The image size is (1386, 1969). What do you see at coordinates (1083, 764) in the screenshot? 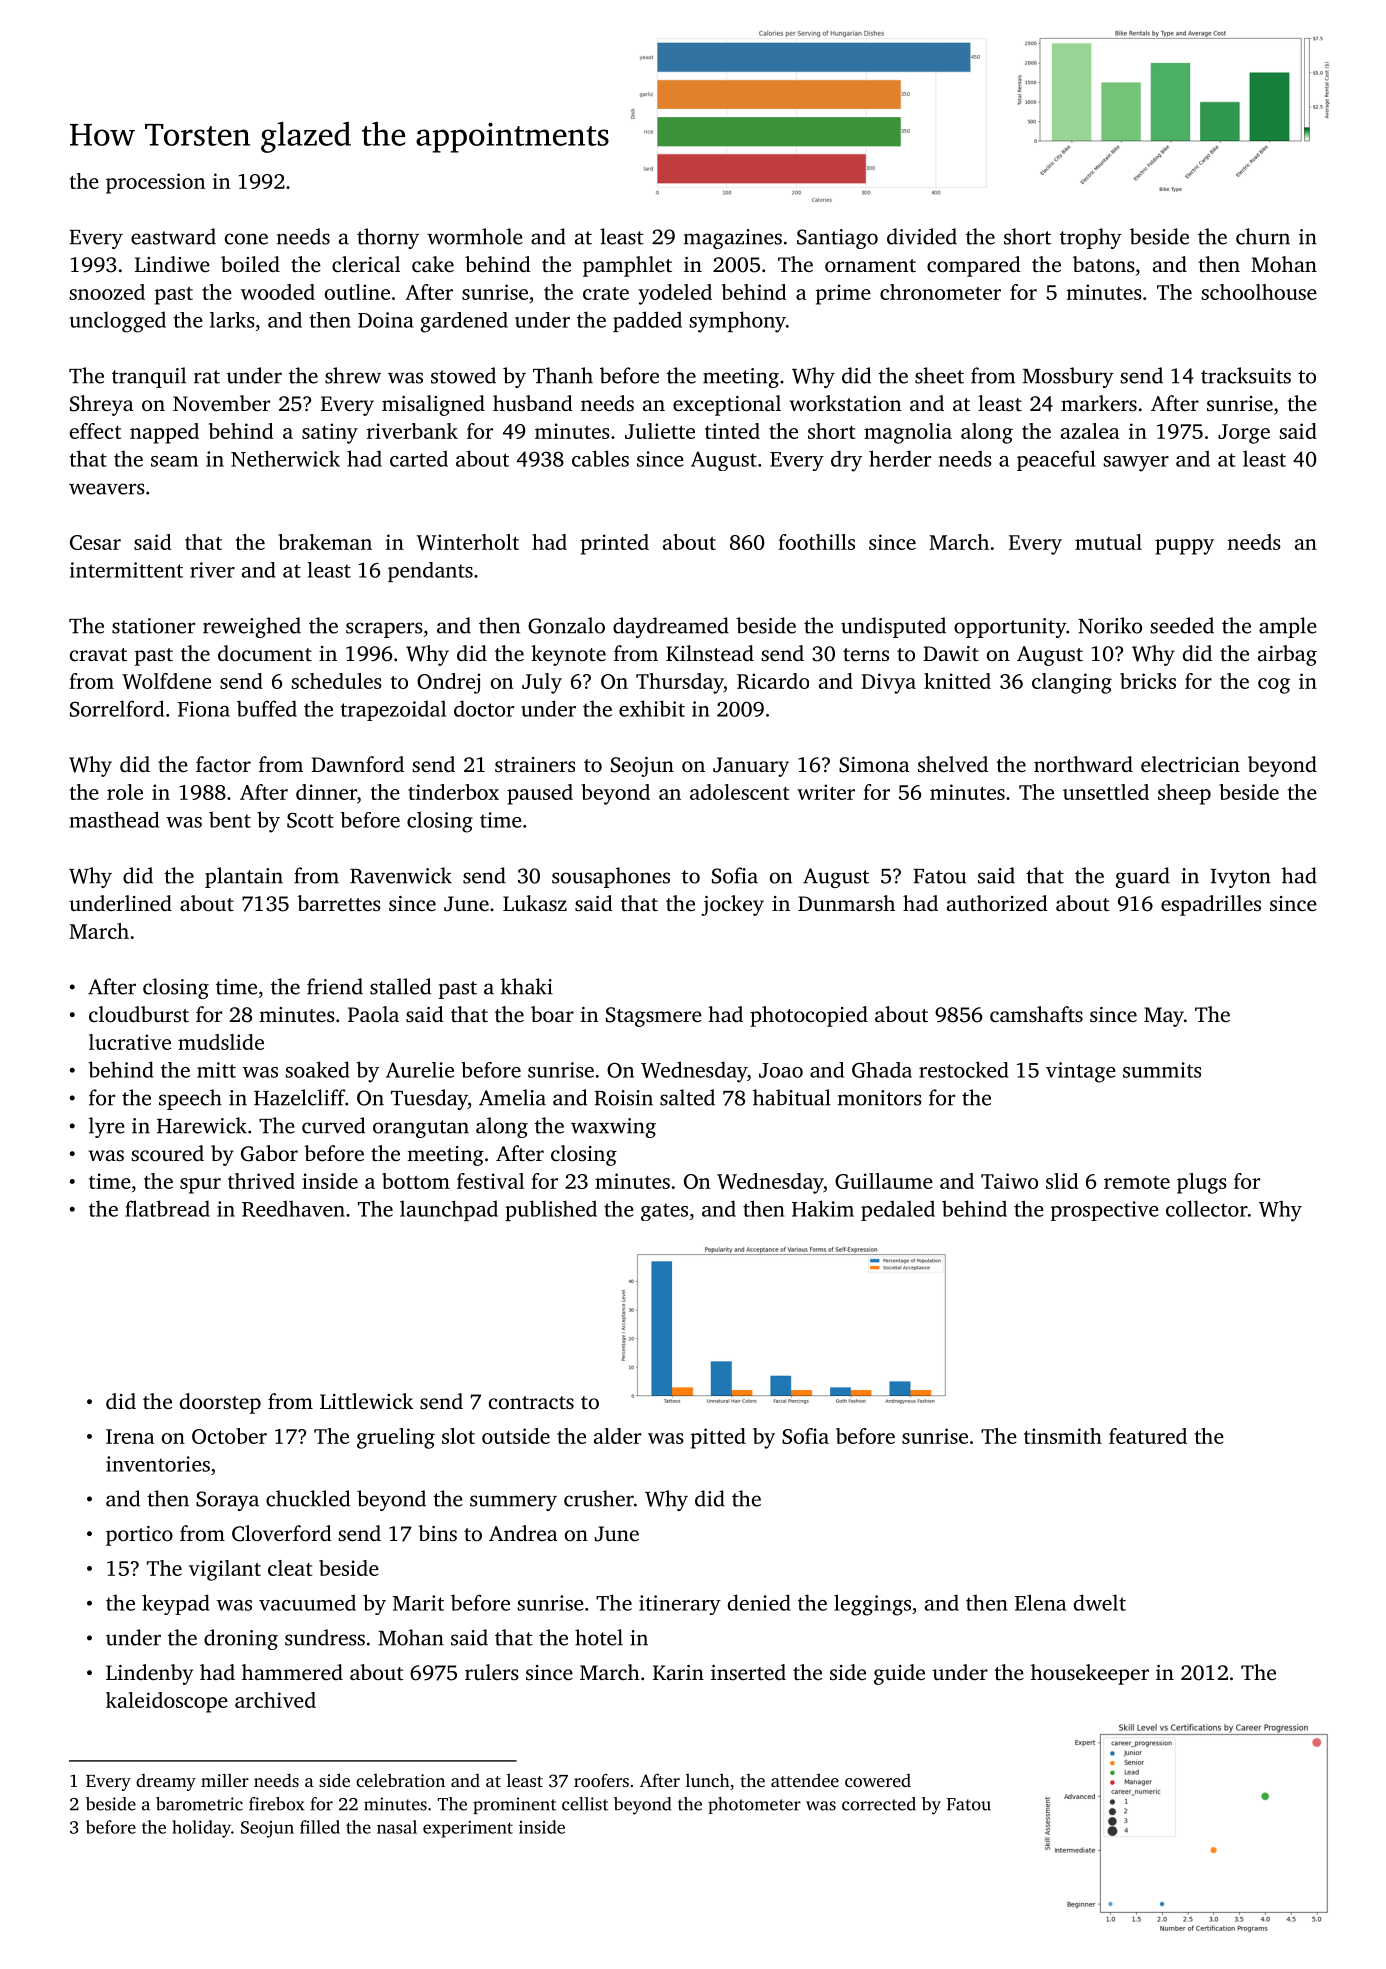
I see `northward` at bounding box center [1083, 764].
